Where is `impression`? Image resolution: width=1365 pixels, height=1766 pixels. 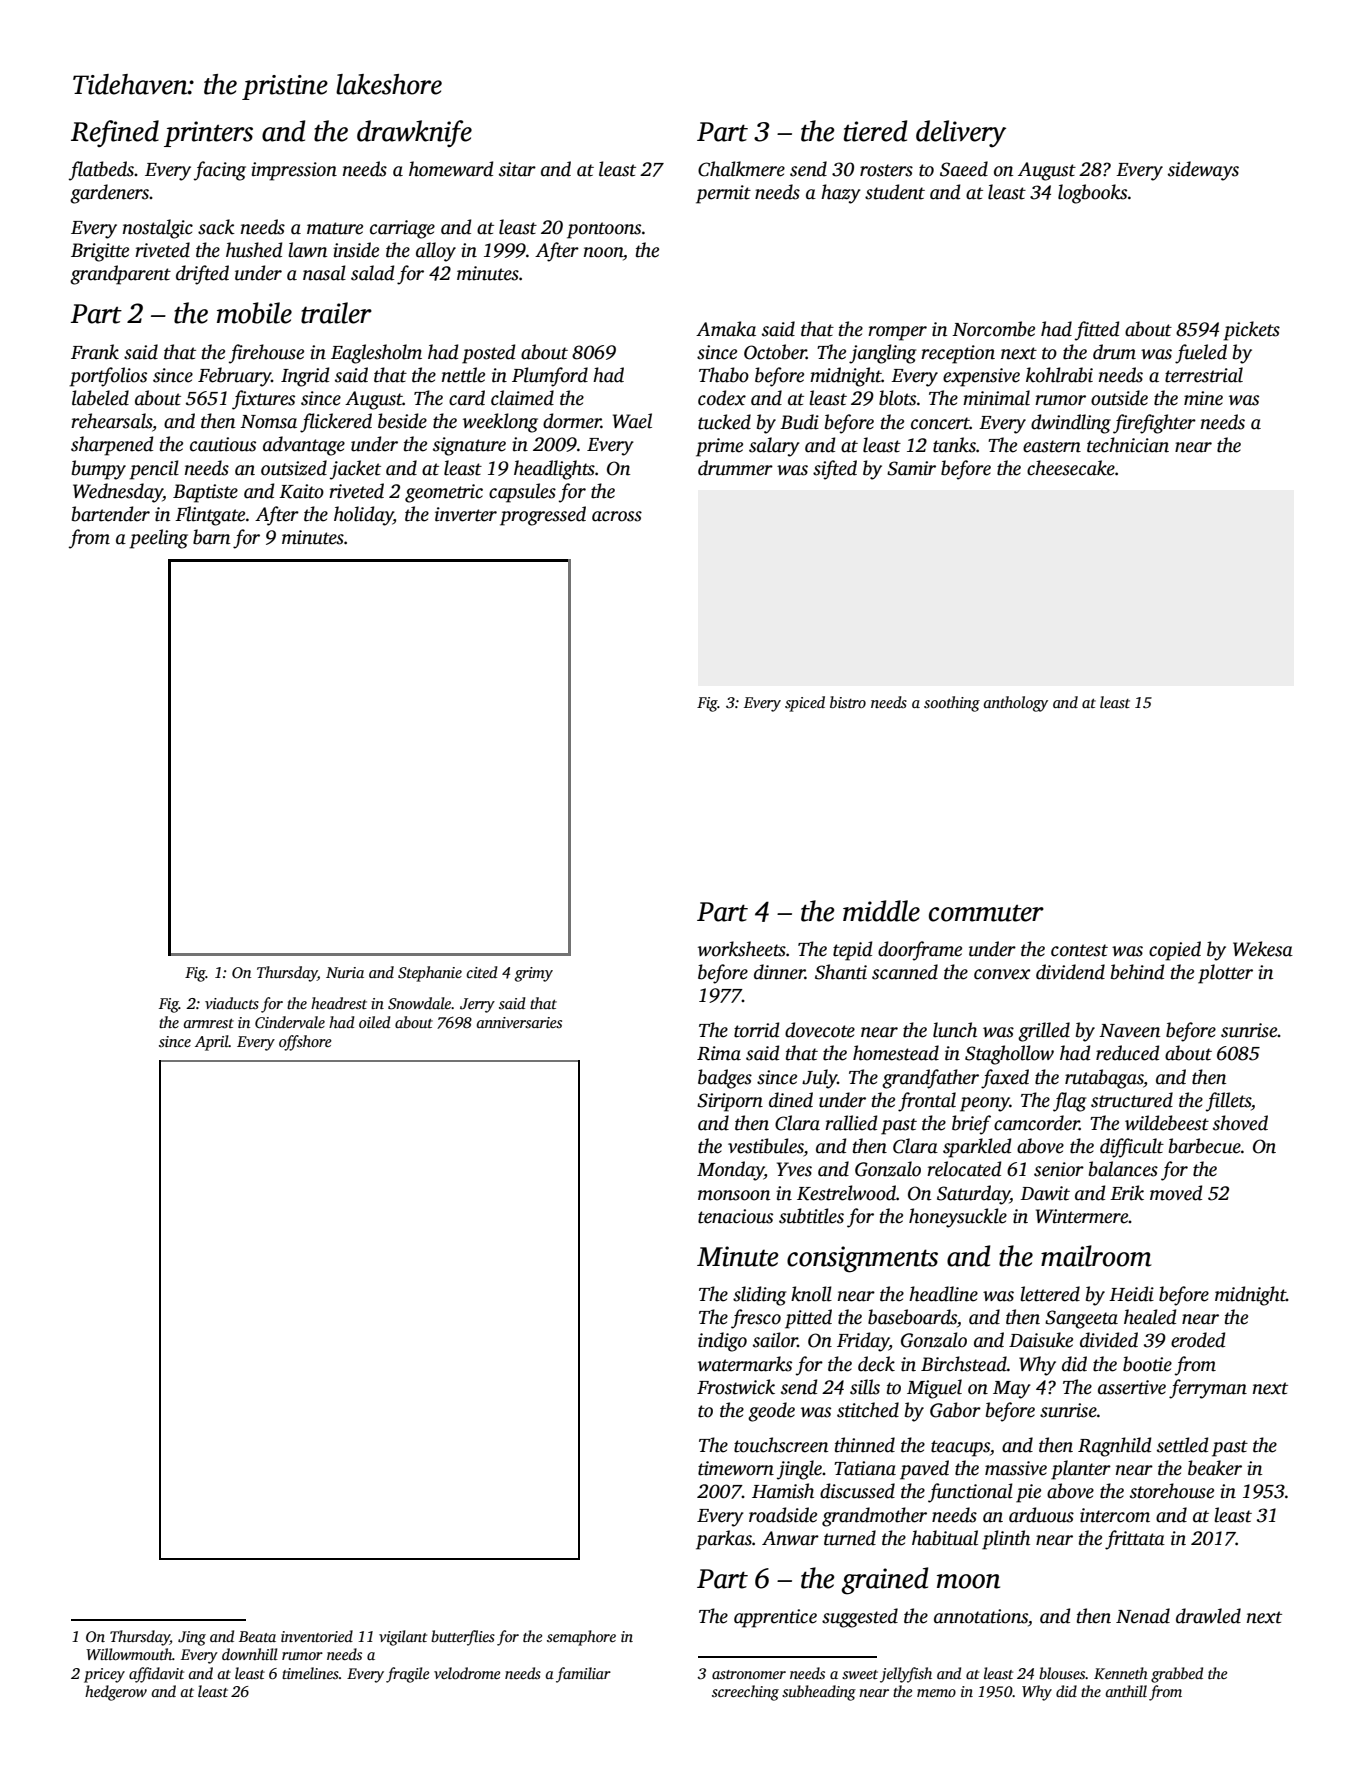
impression is located at coordinates (294, 171).
